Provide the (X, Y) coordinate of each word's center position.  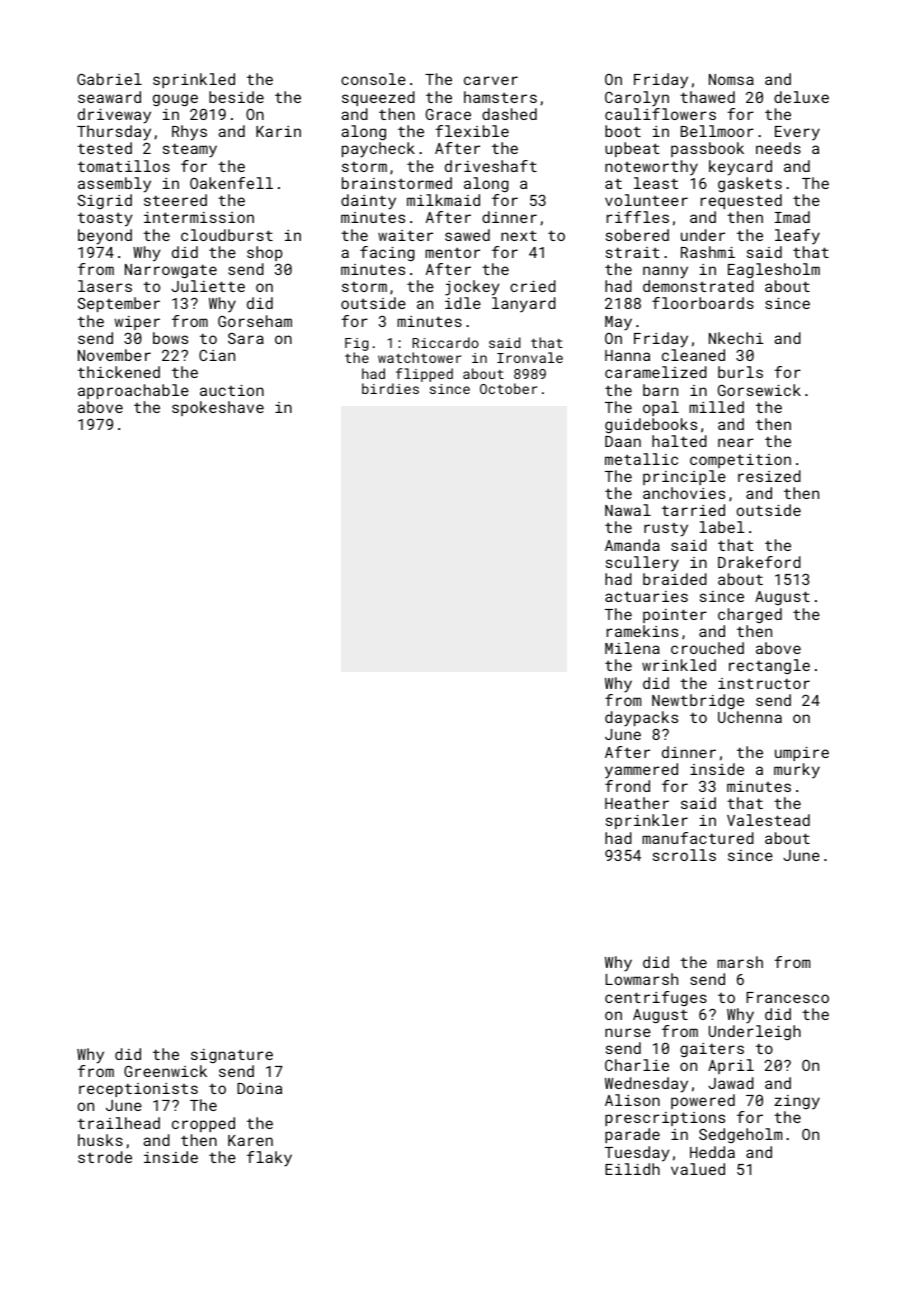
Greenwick (165, 1071)
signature (232, 1056)
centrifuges (656, 998)
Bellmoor (717, 131)
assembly (114, 185)
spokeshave (218, 408)
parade (632, 1135)
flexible (472, 131)
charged (750, 615)
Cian (217, 355)
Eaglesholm (774, 270)
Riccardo (446, 342)
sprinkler (647, 821)
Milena (632, 648)
